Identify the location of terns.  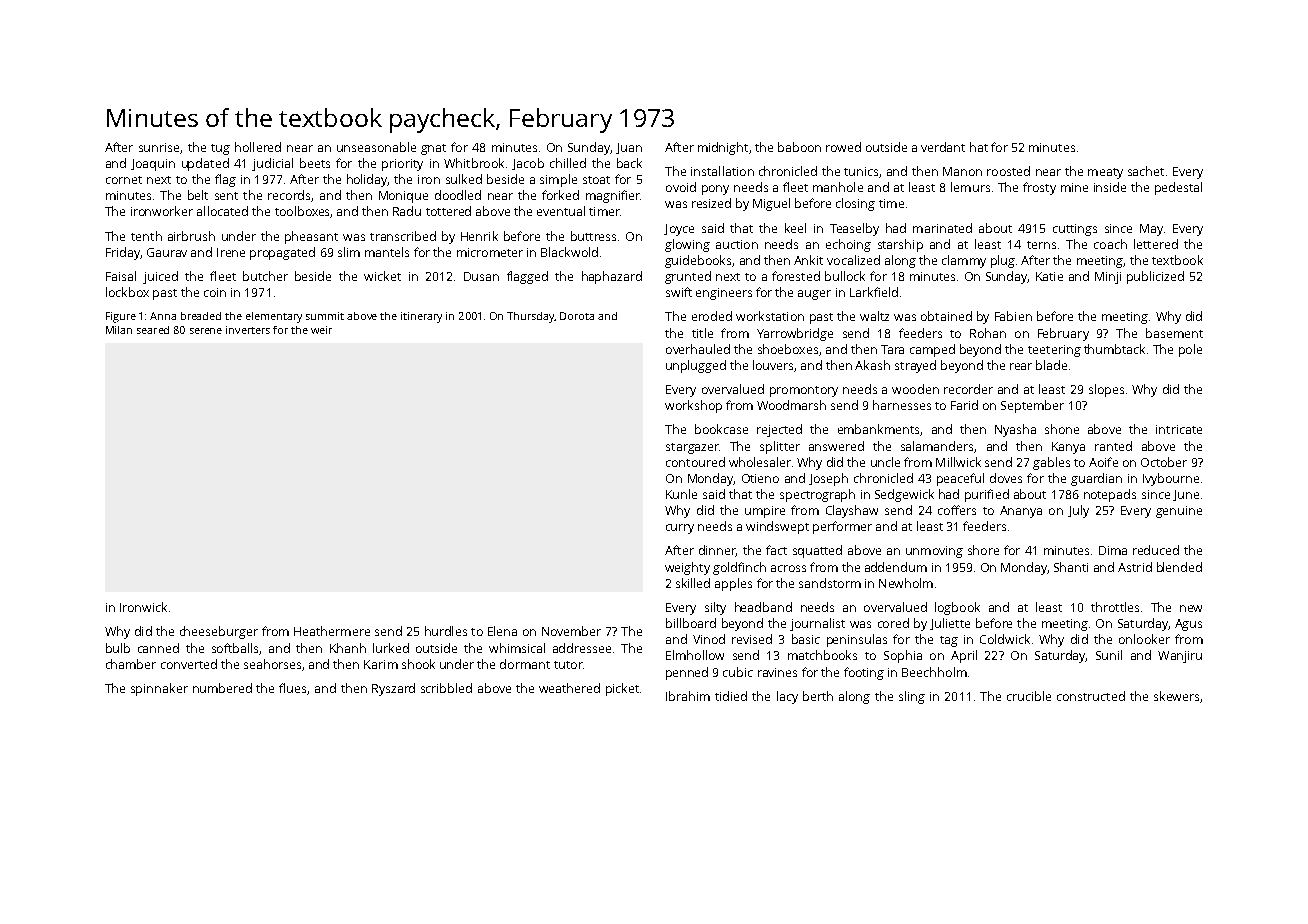
(1041, 245).
